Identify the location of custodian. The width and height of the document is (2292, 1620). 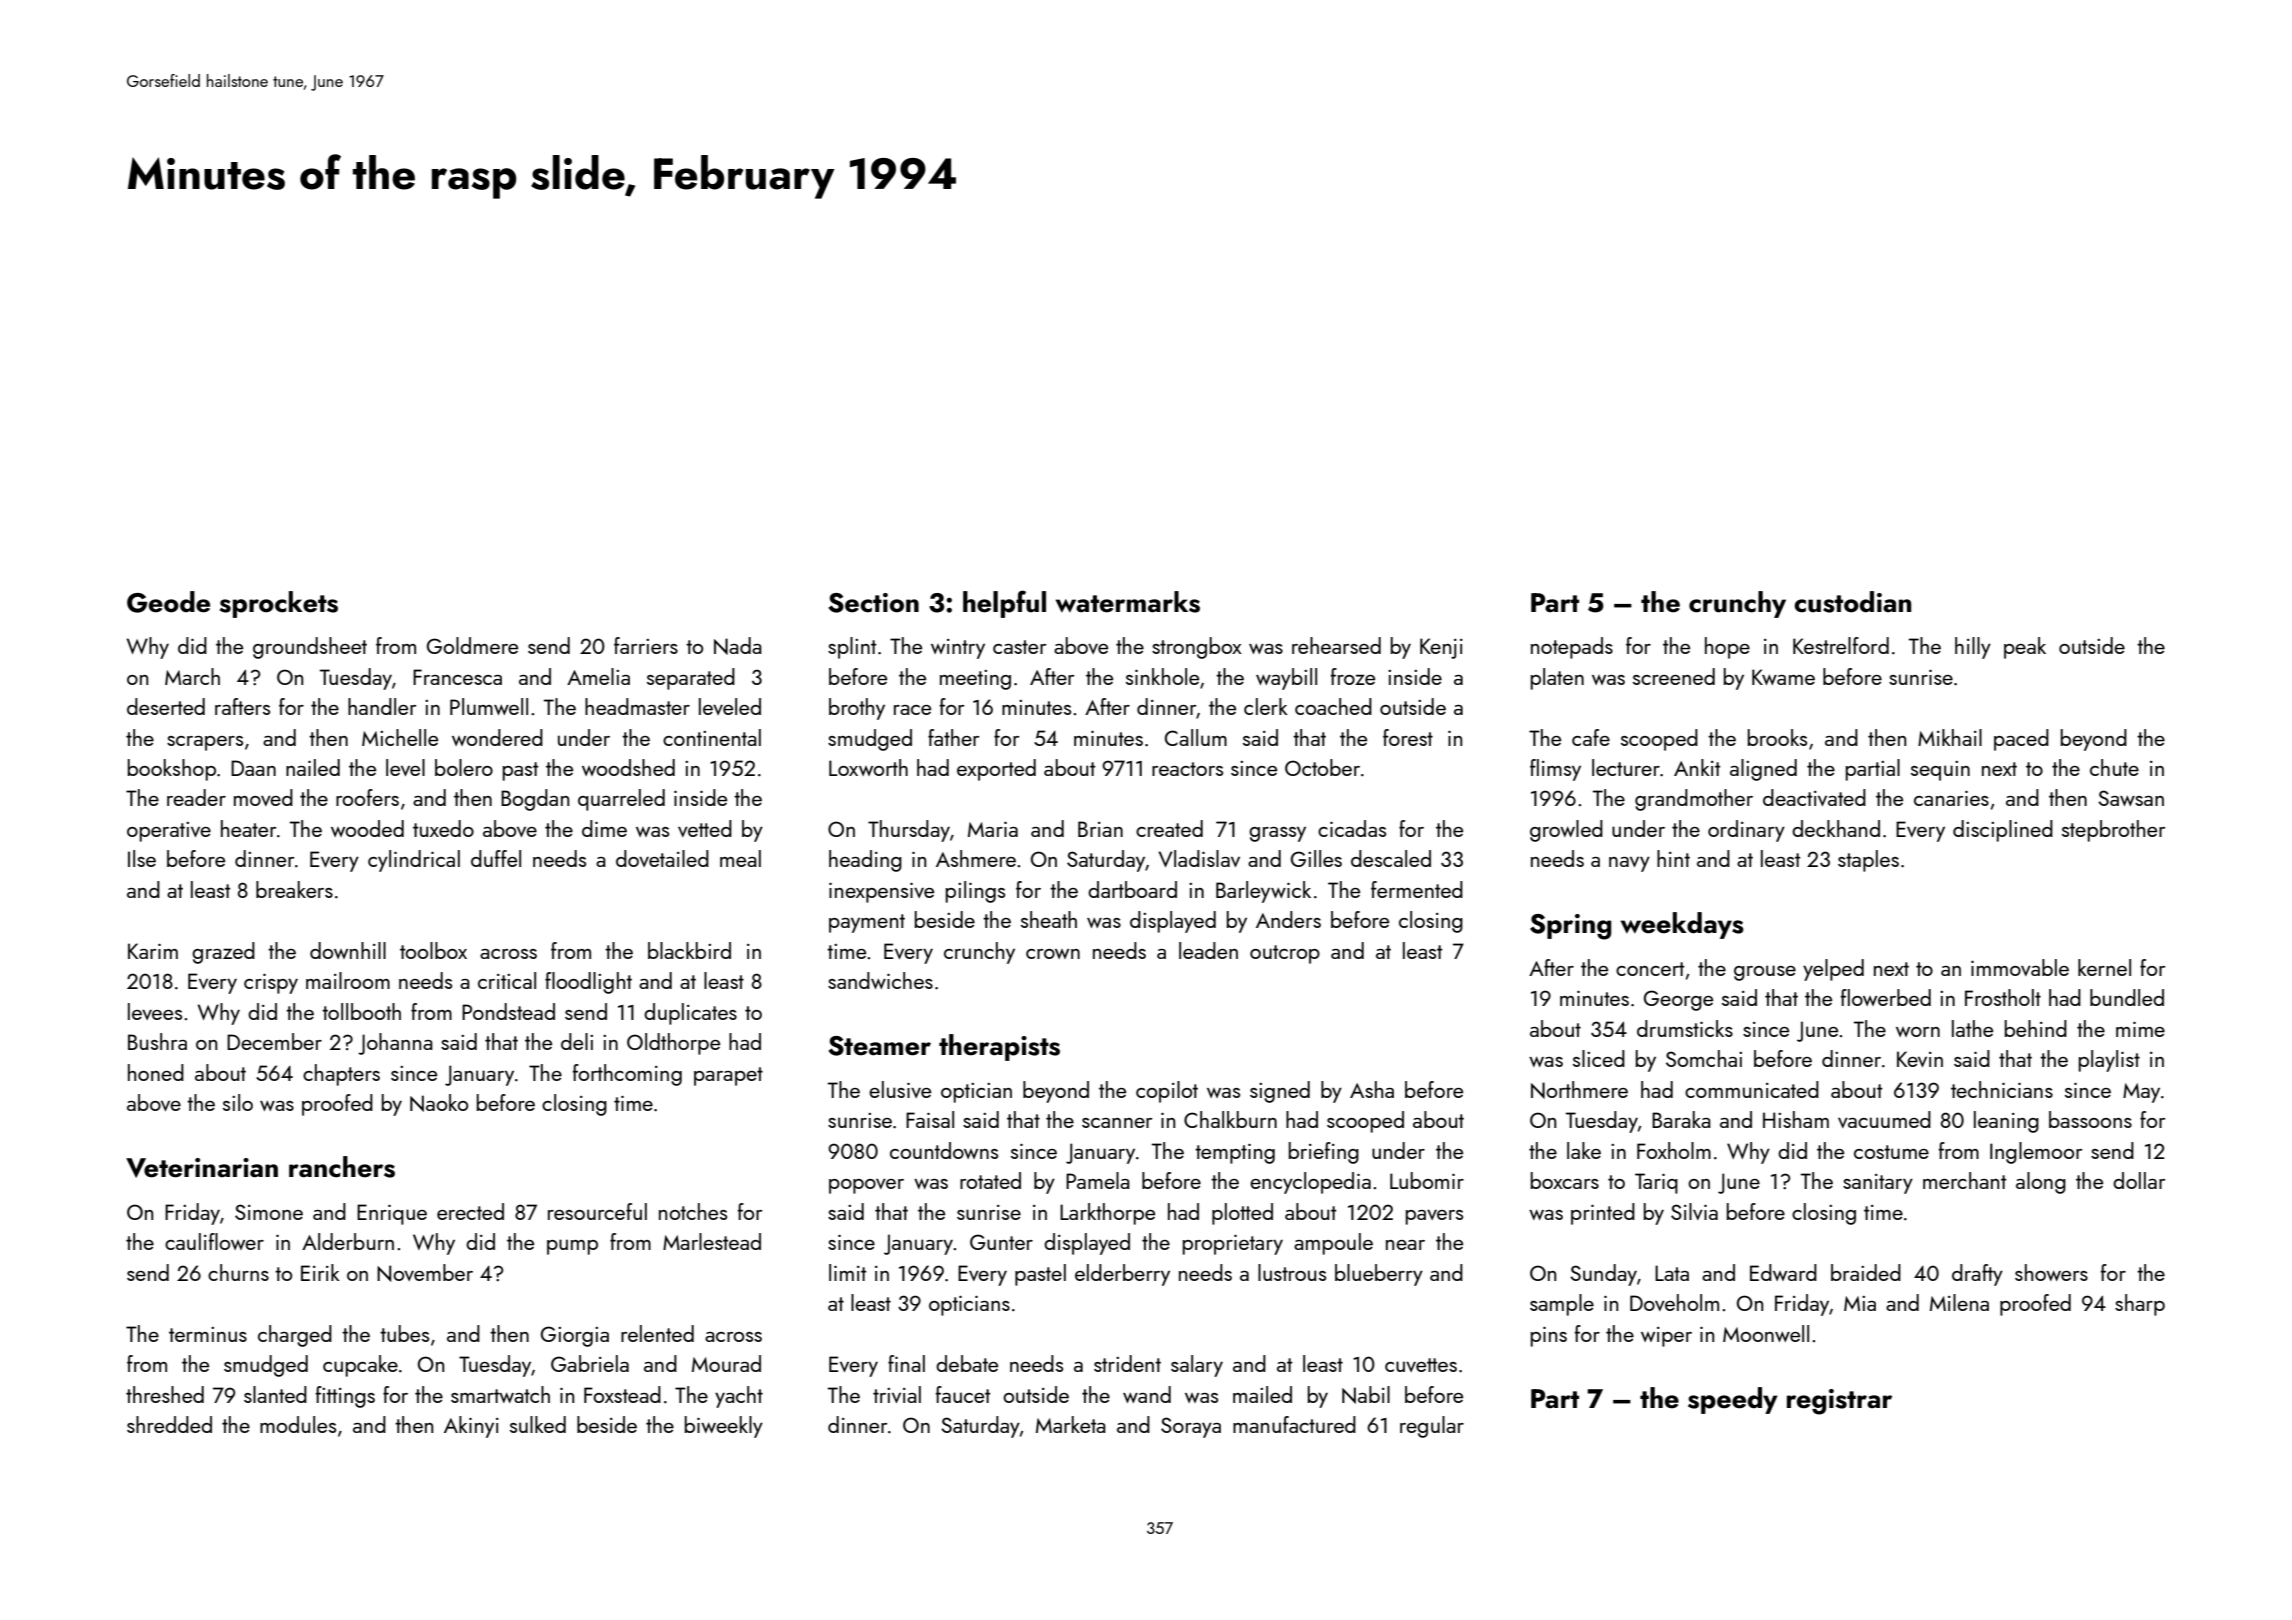
(1852, 602).
